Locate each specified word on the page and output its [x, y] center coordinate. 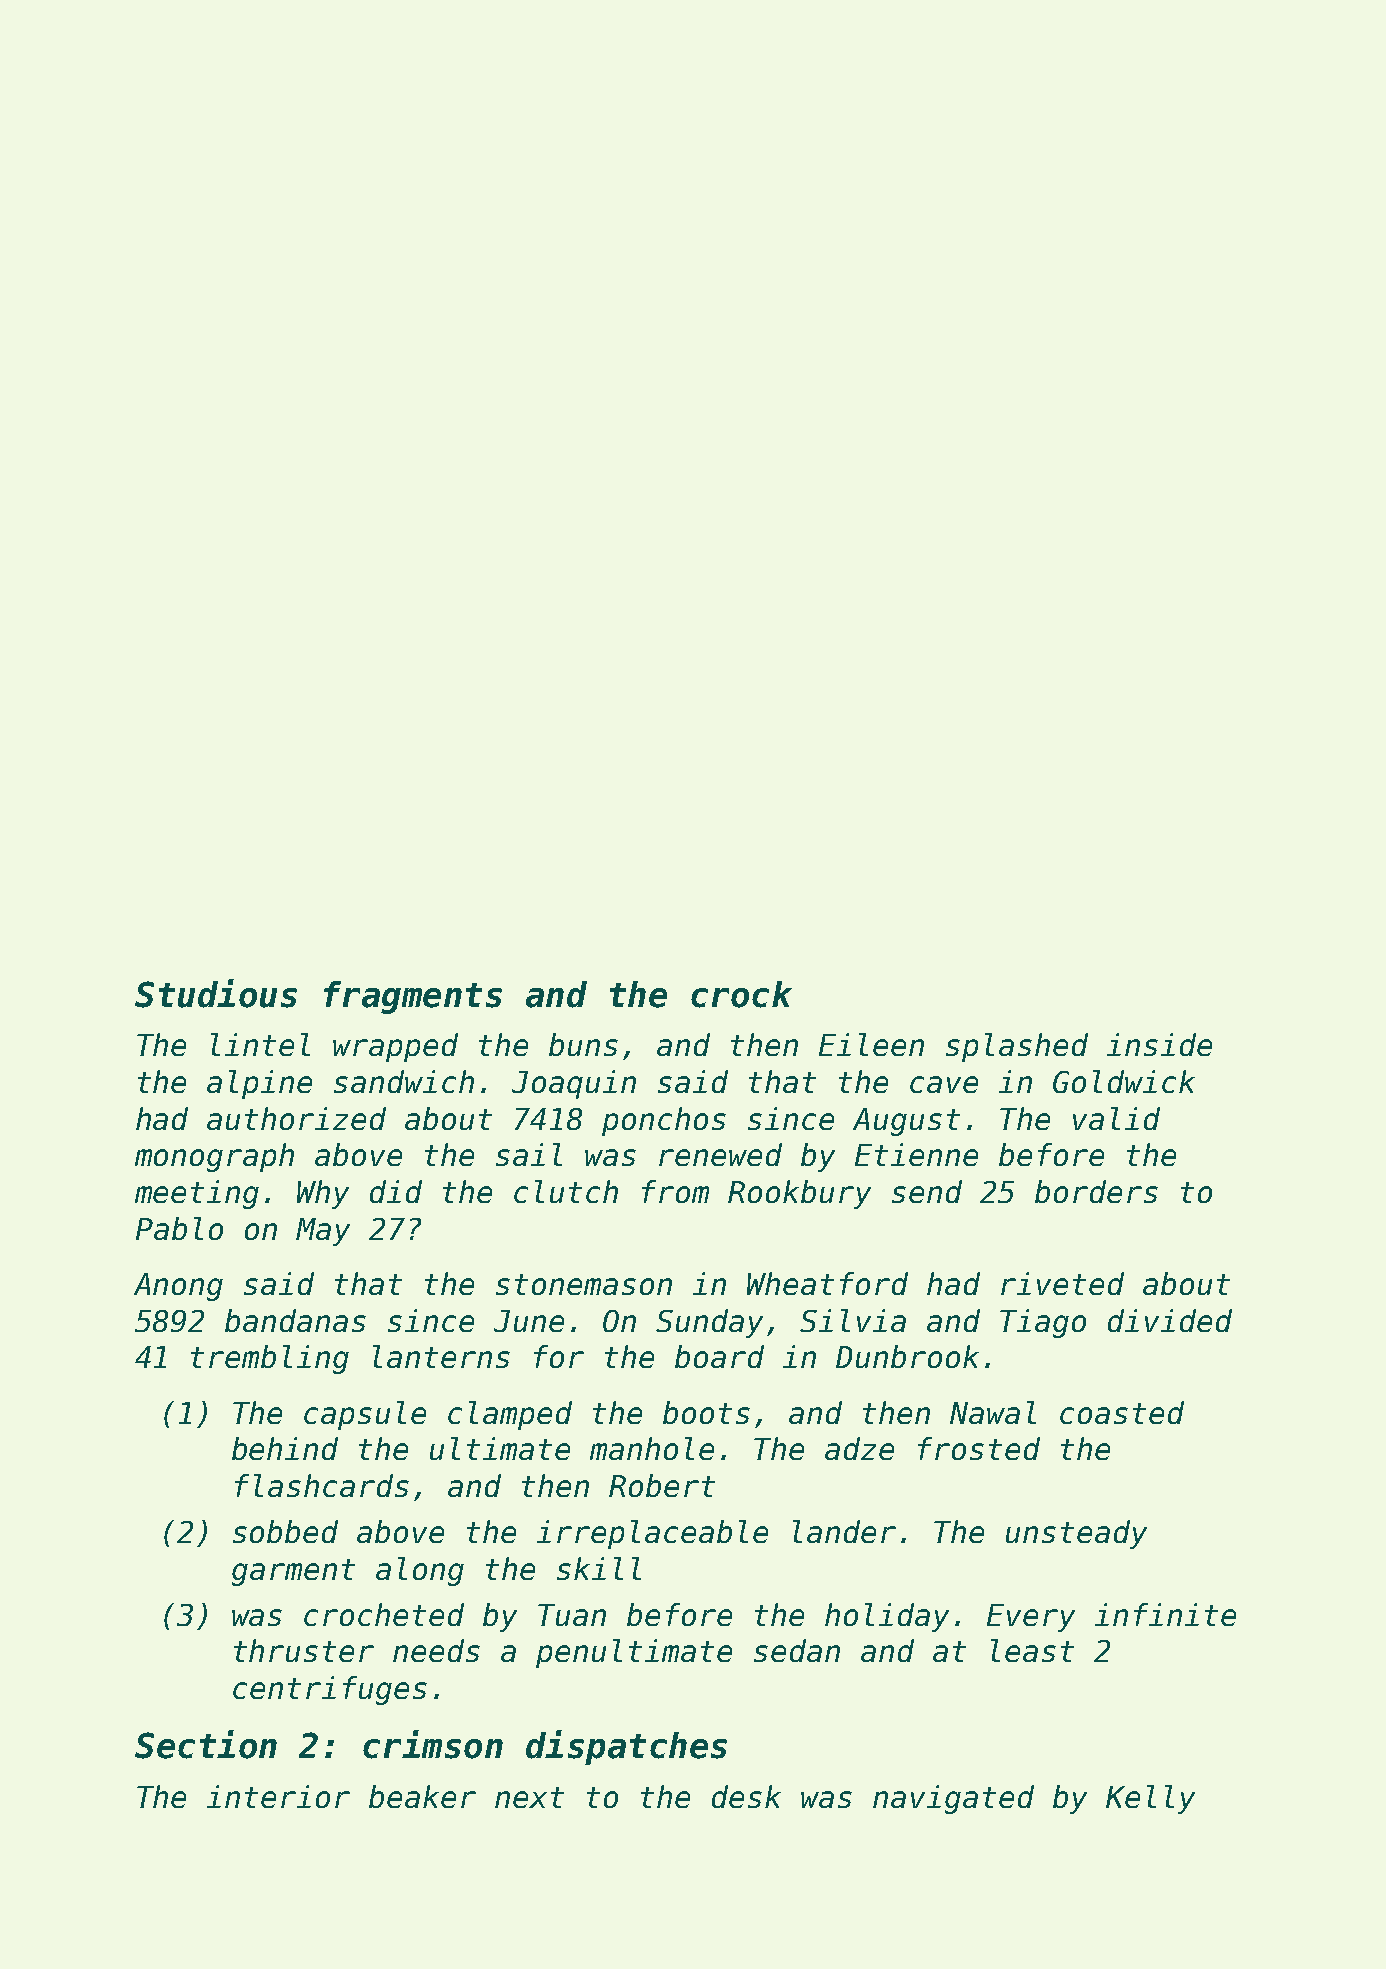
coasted [1122, 1412]
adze [859, 1448]
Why [323, 1194]
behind [285, 1448]
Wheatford [827, 1283]
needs [436, 1650]
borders [1096, 1191]
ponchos [664, 1121]
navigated [953, 1799]
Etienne [916, 1154]
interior [278, 1796]
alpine [259, 1084]
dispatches [626, 1747]
